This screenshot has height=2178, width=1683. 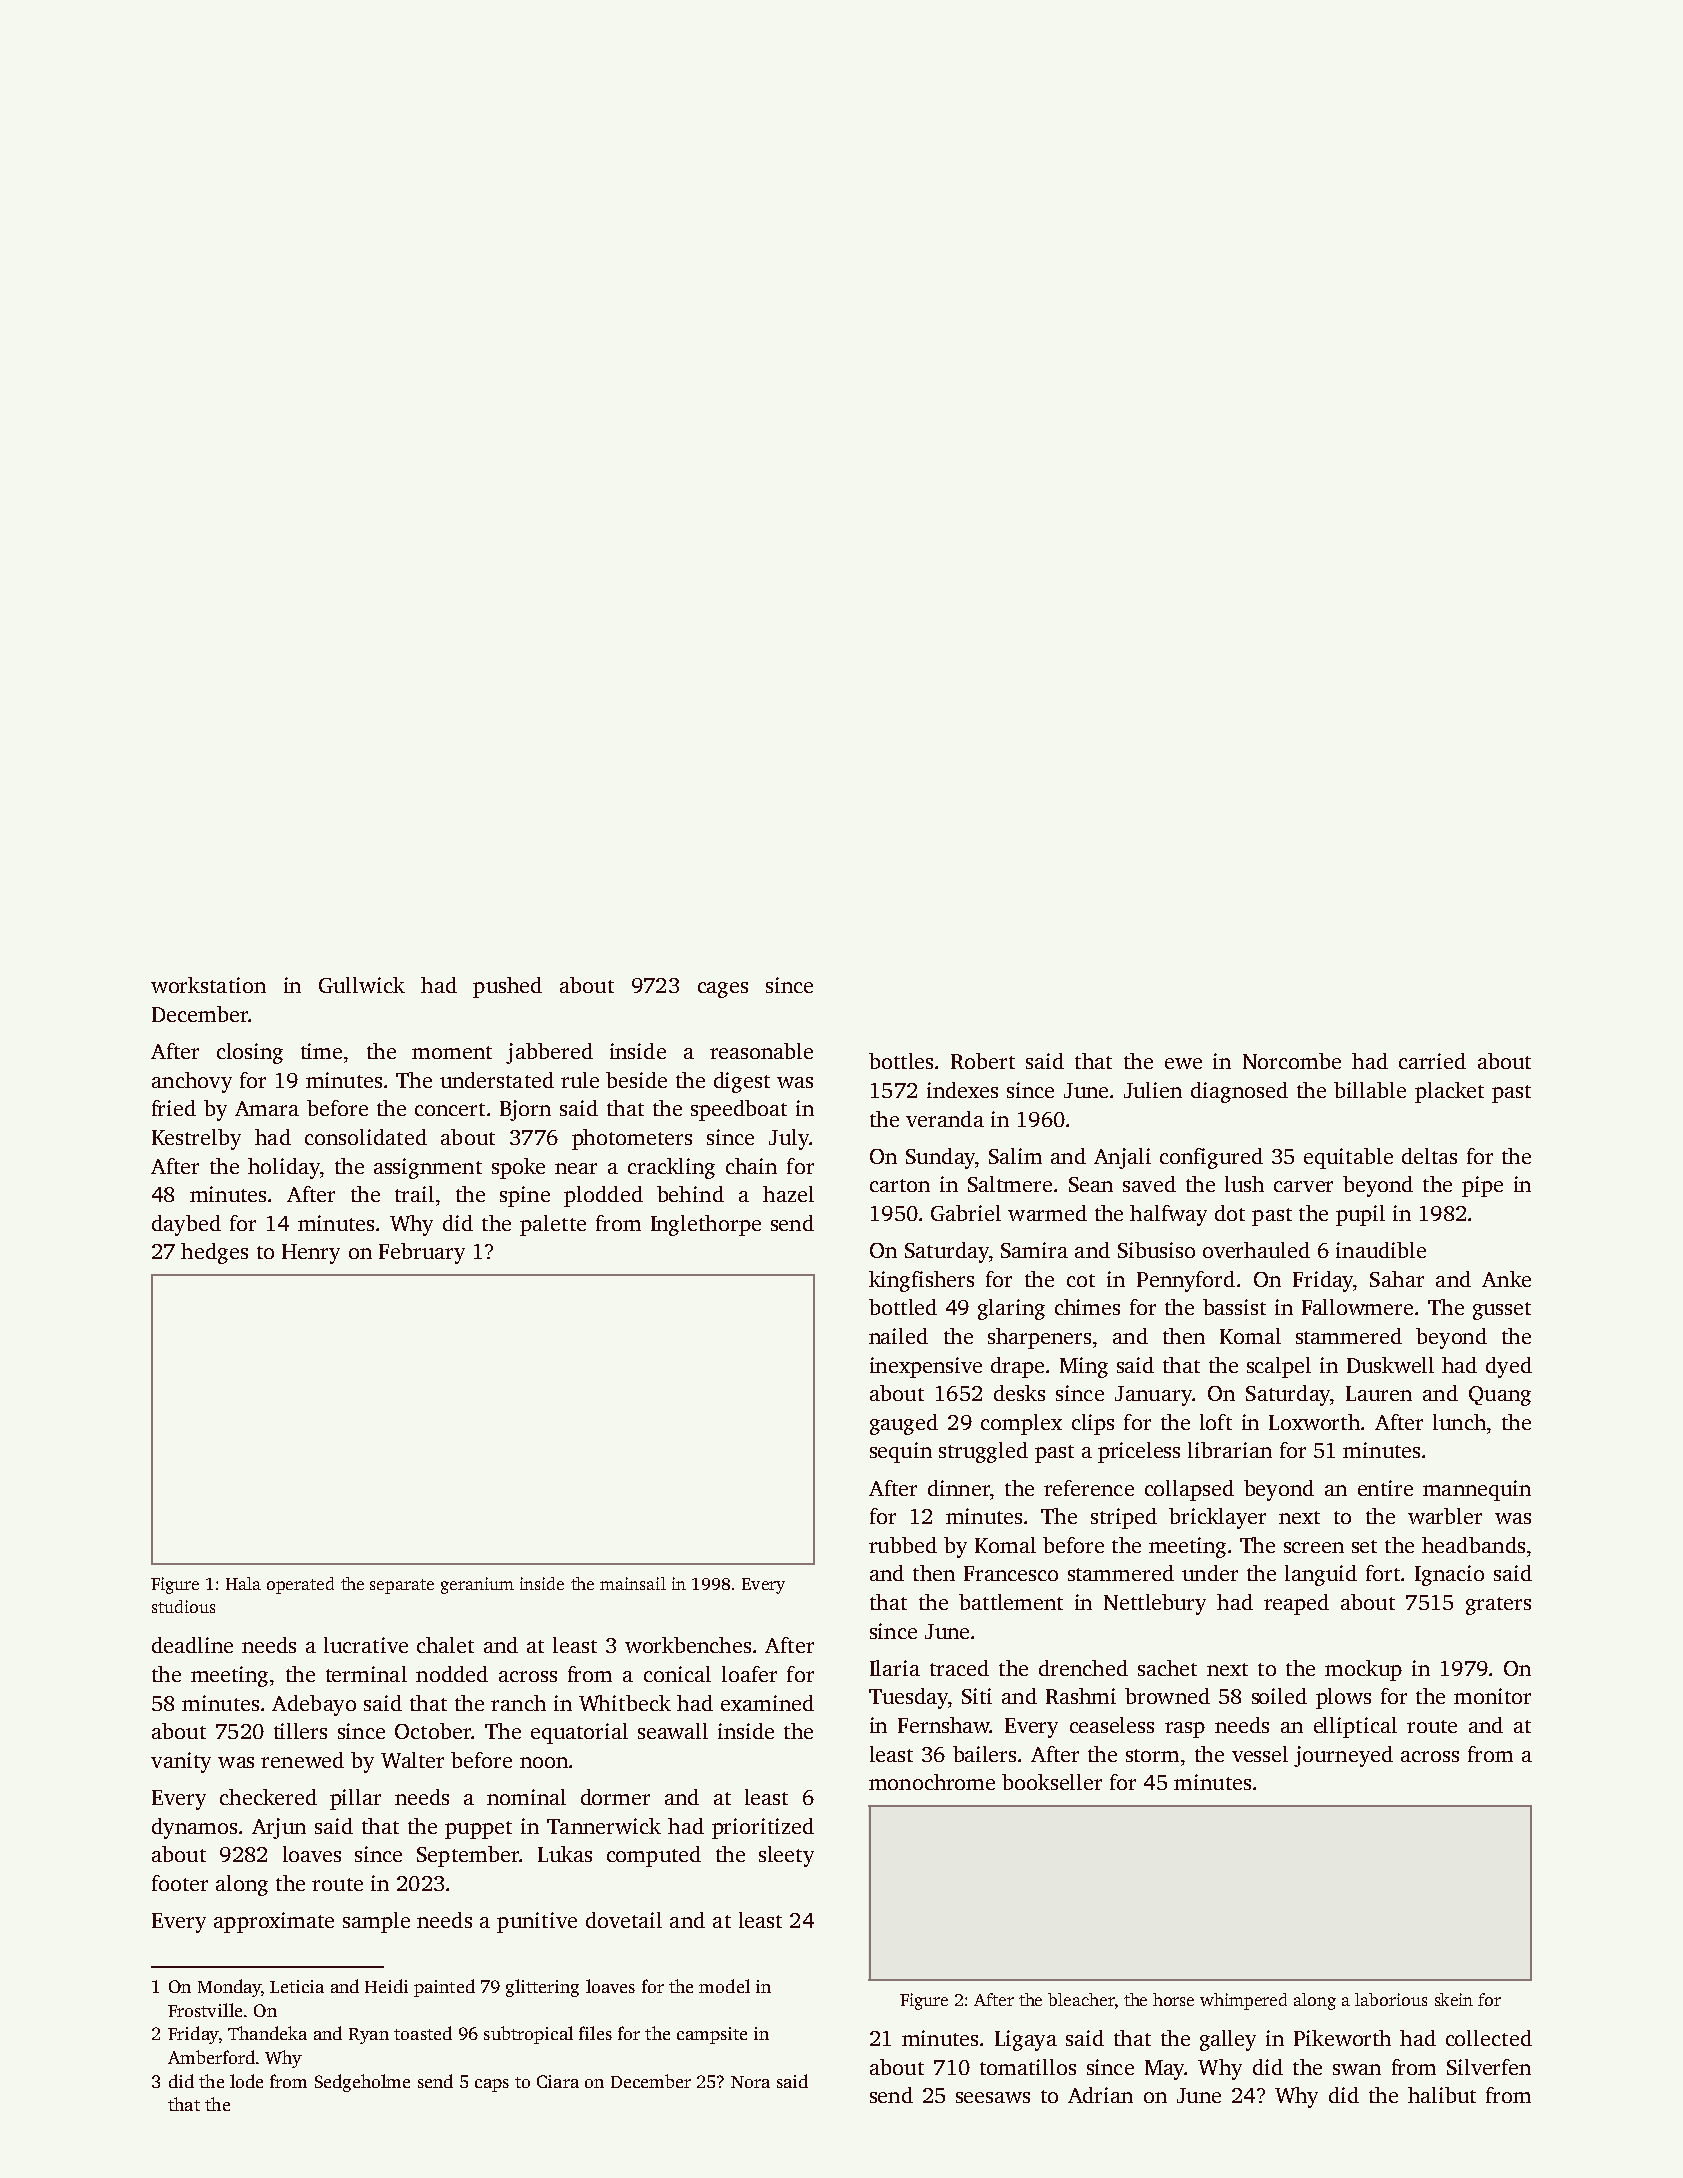 I want to click on monitor, so click(x=1492, y=1696).
